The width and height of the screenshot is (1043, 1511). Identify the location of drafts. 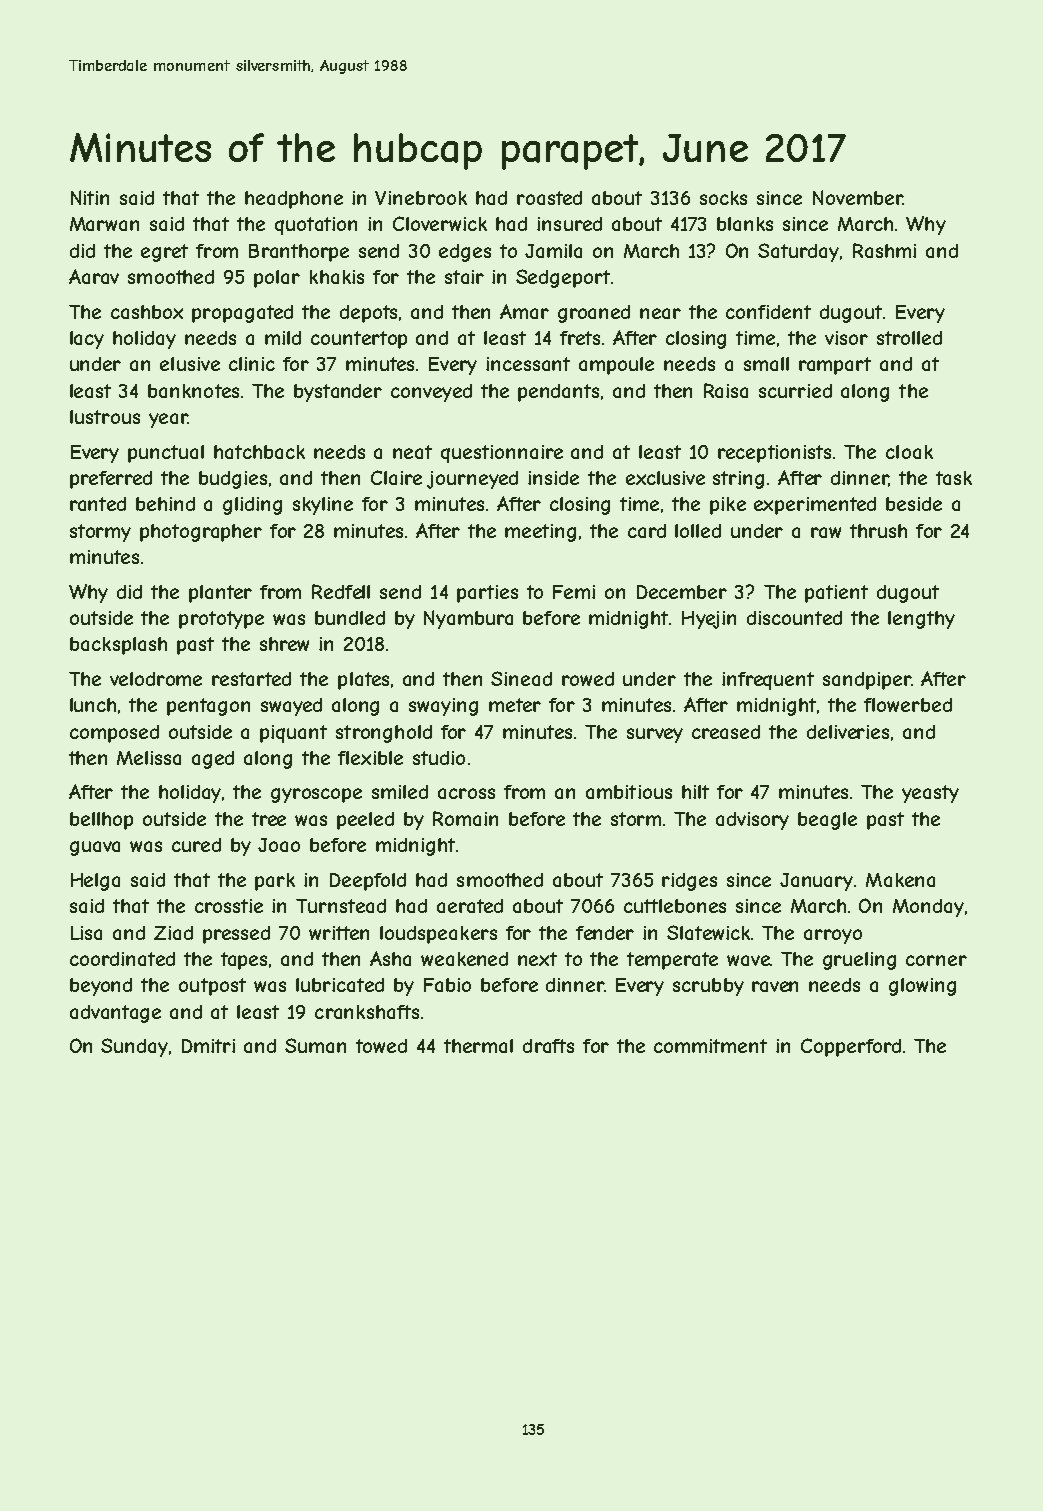
(548, 1046).
